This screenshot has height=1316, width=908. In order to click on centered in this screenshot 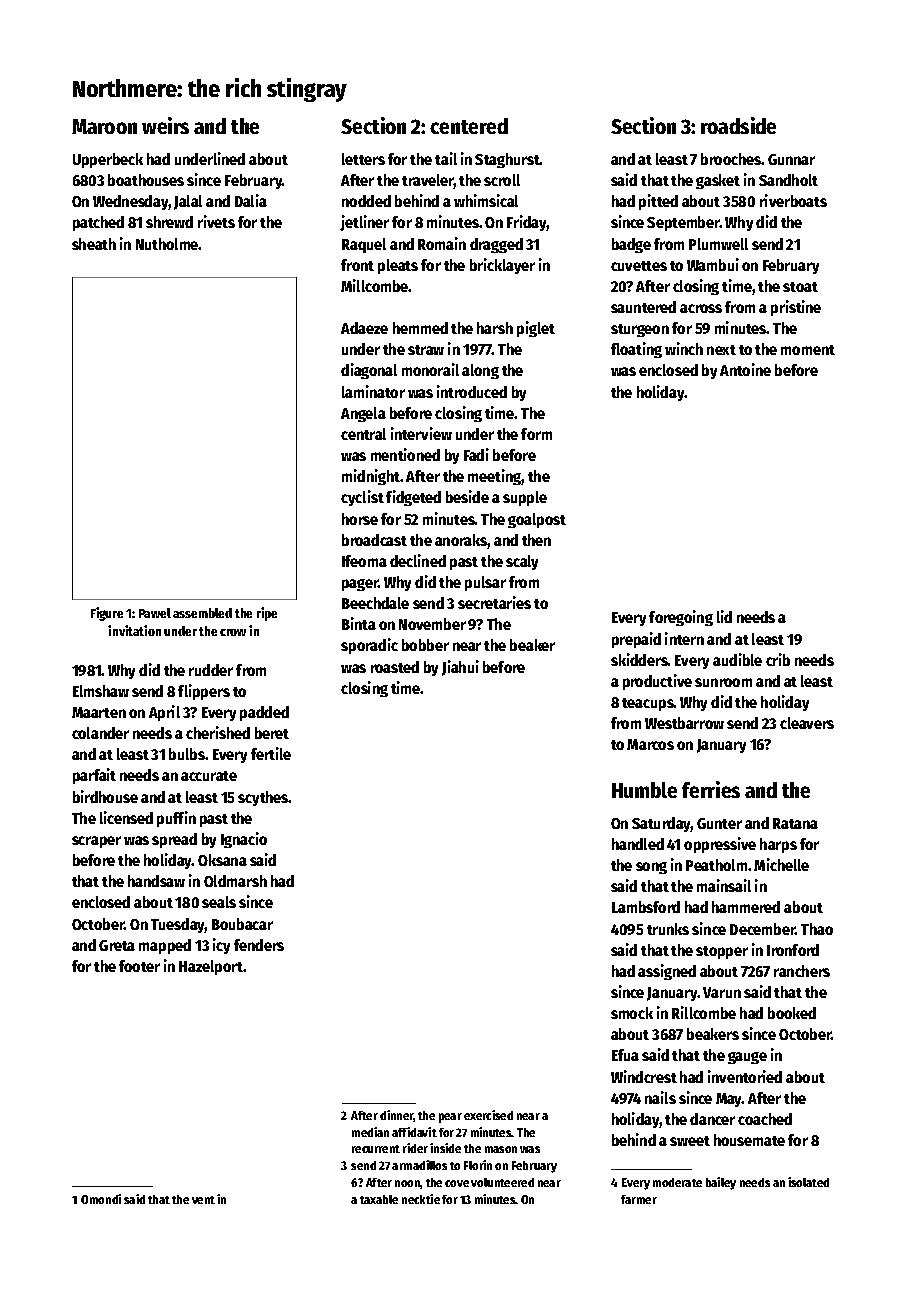, I will do `click(469, 126)`.
